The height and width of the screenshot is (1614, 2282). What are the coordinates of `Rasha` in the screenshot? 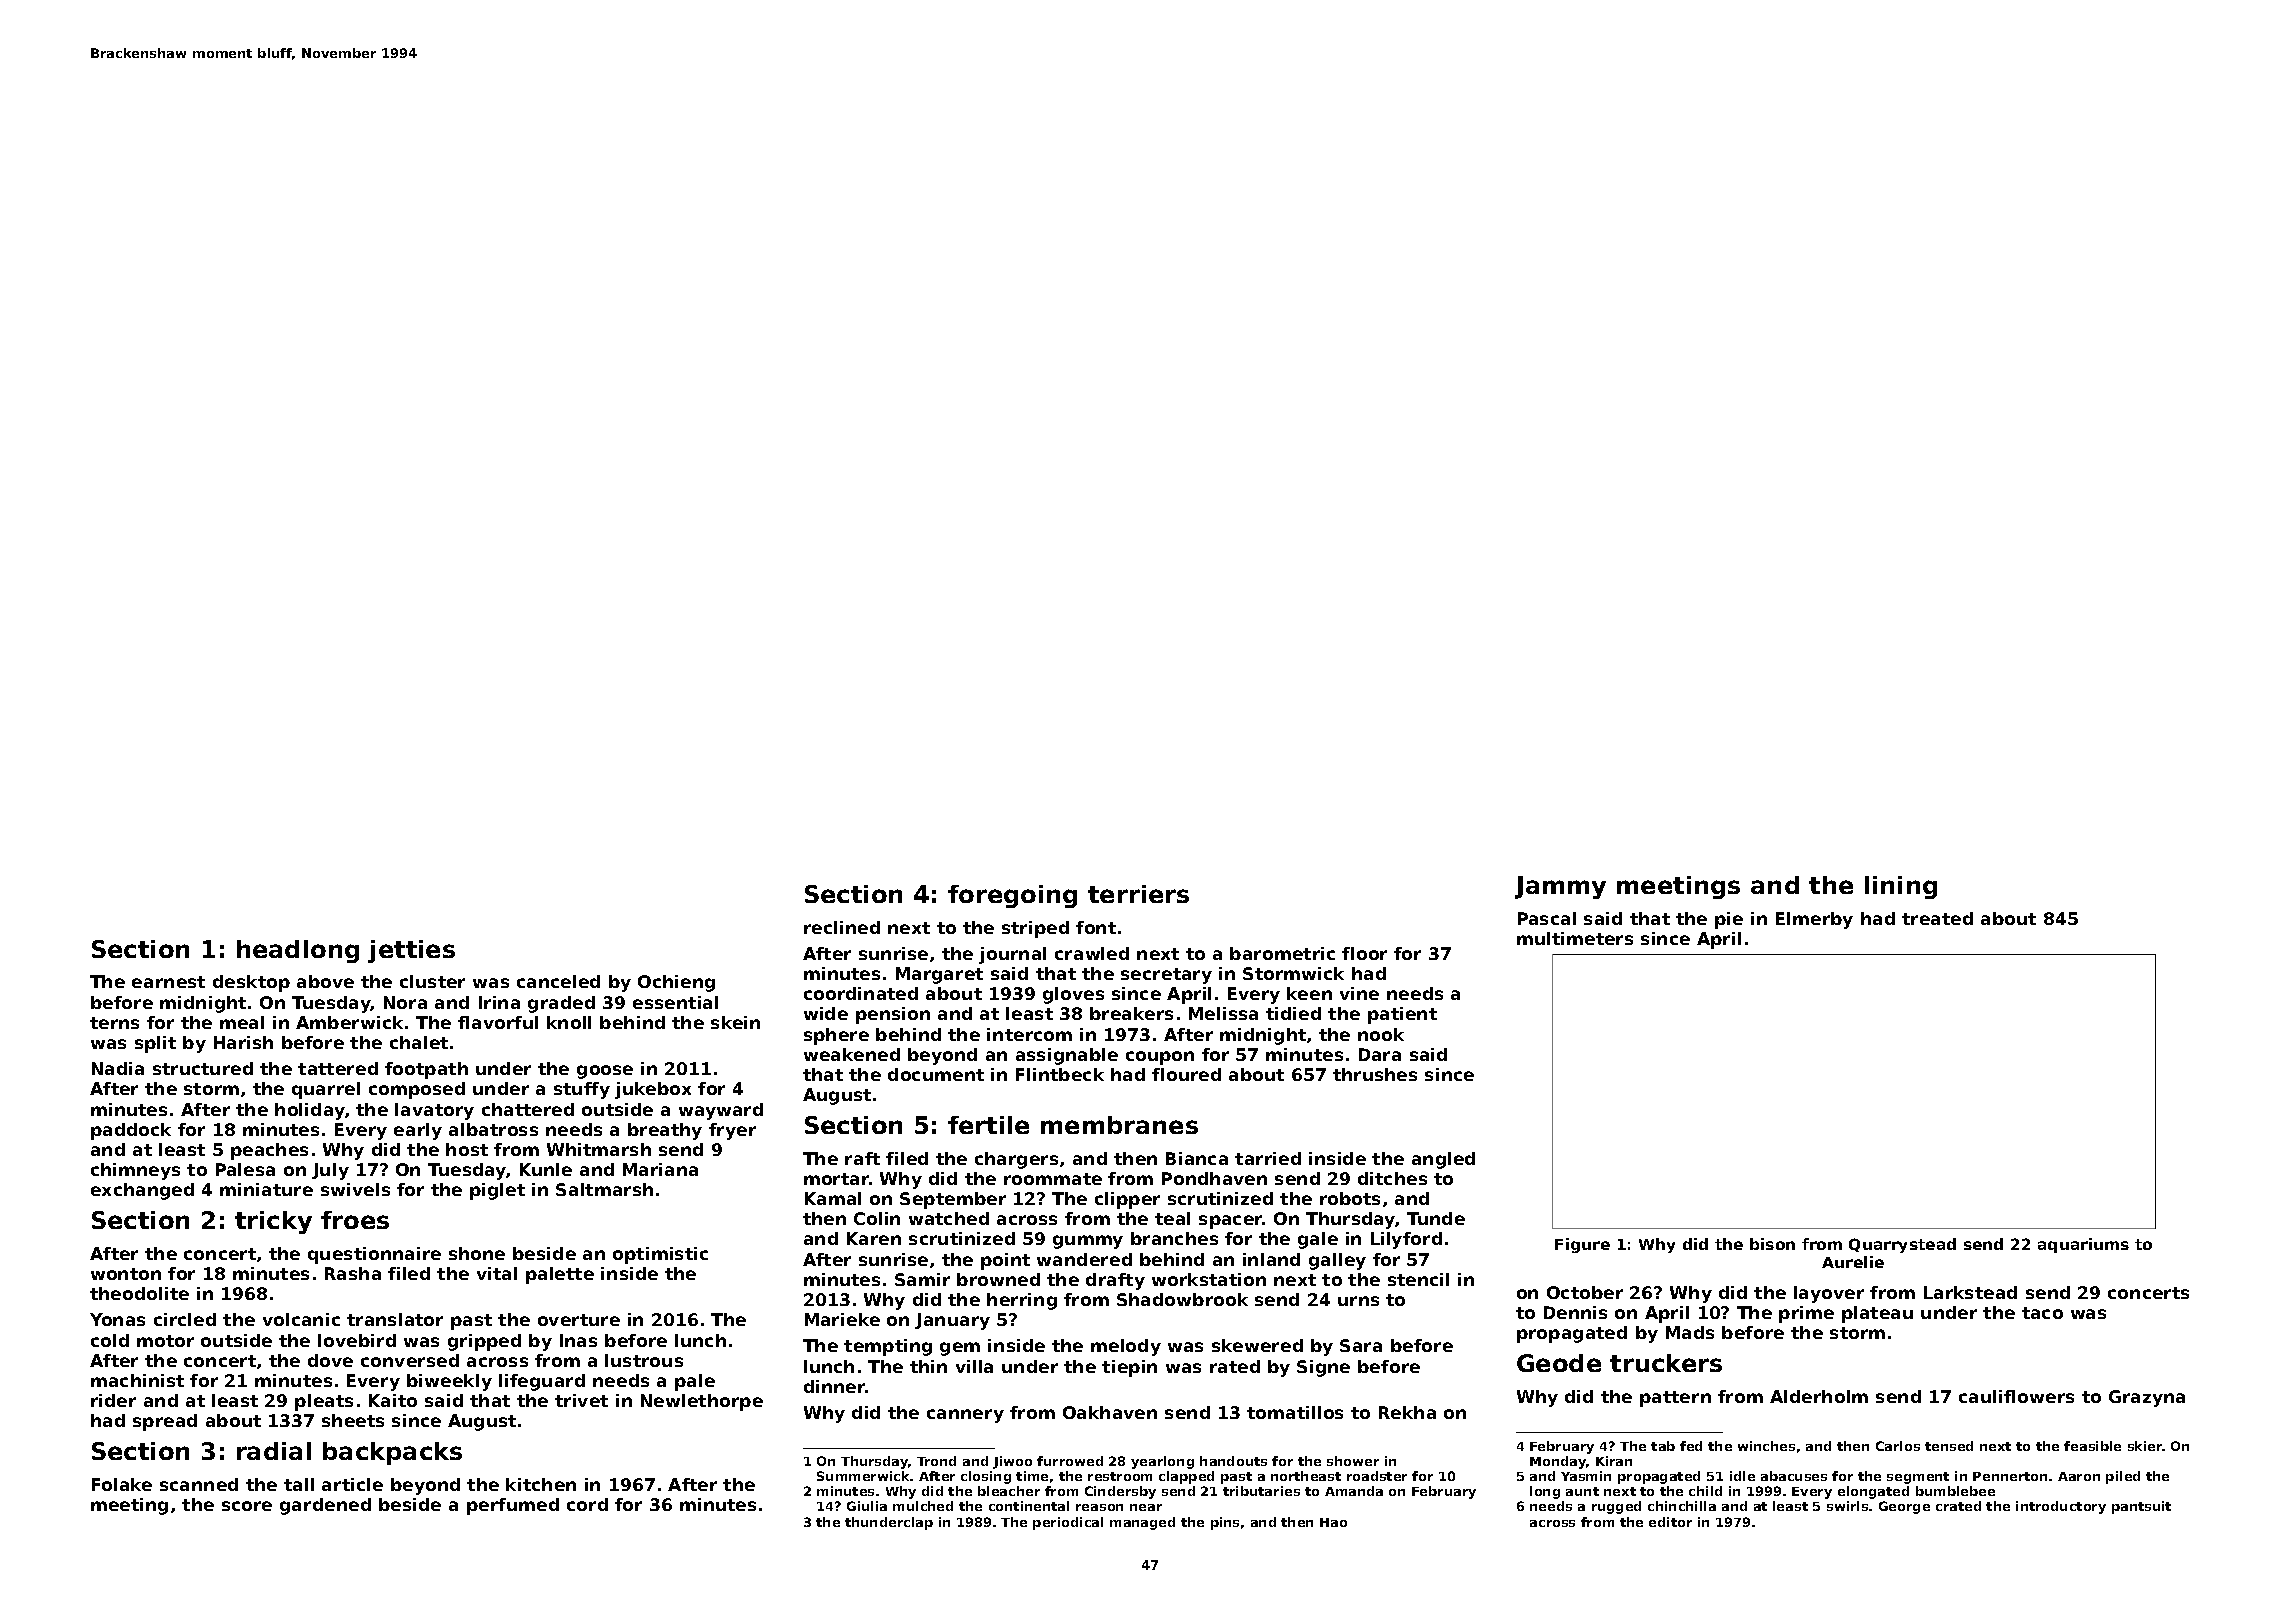 It's located at (353, 1273).
